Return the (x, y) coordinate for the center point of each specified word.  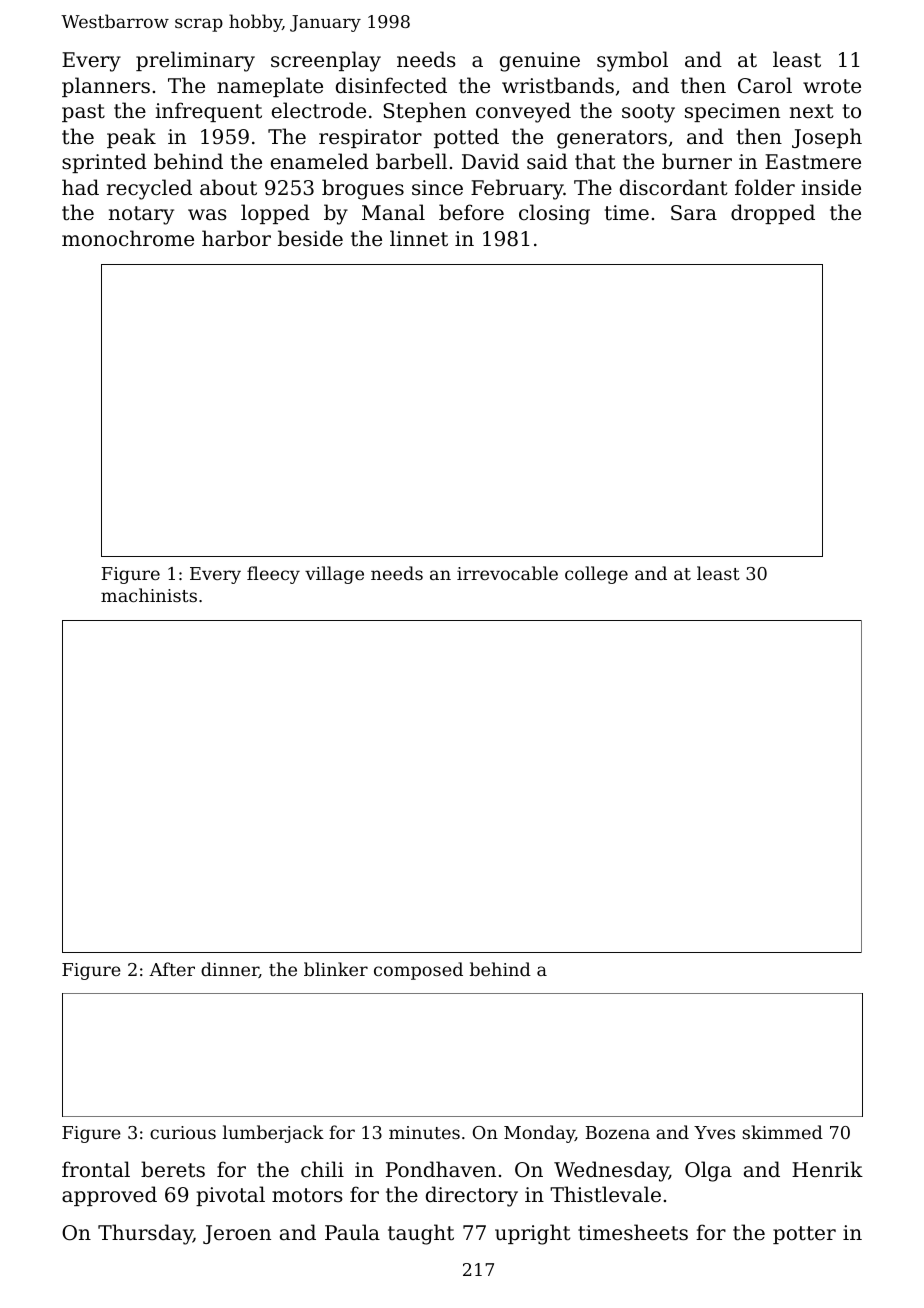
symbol (632, 61)
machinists (149, 595)
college (596, 575)
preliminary (195, 61)
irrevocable (507, 573)
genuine (540, 62)
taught (421, 1234)
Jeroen (237, 1234)
